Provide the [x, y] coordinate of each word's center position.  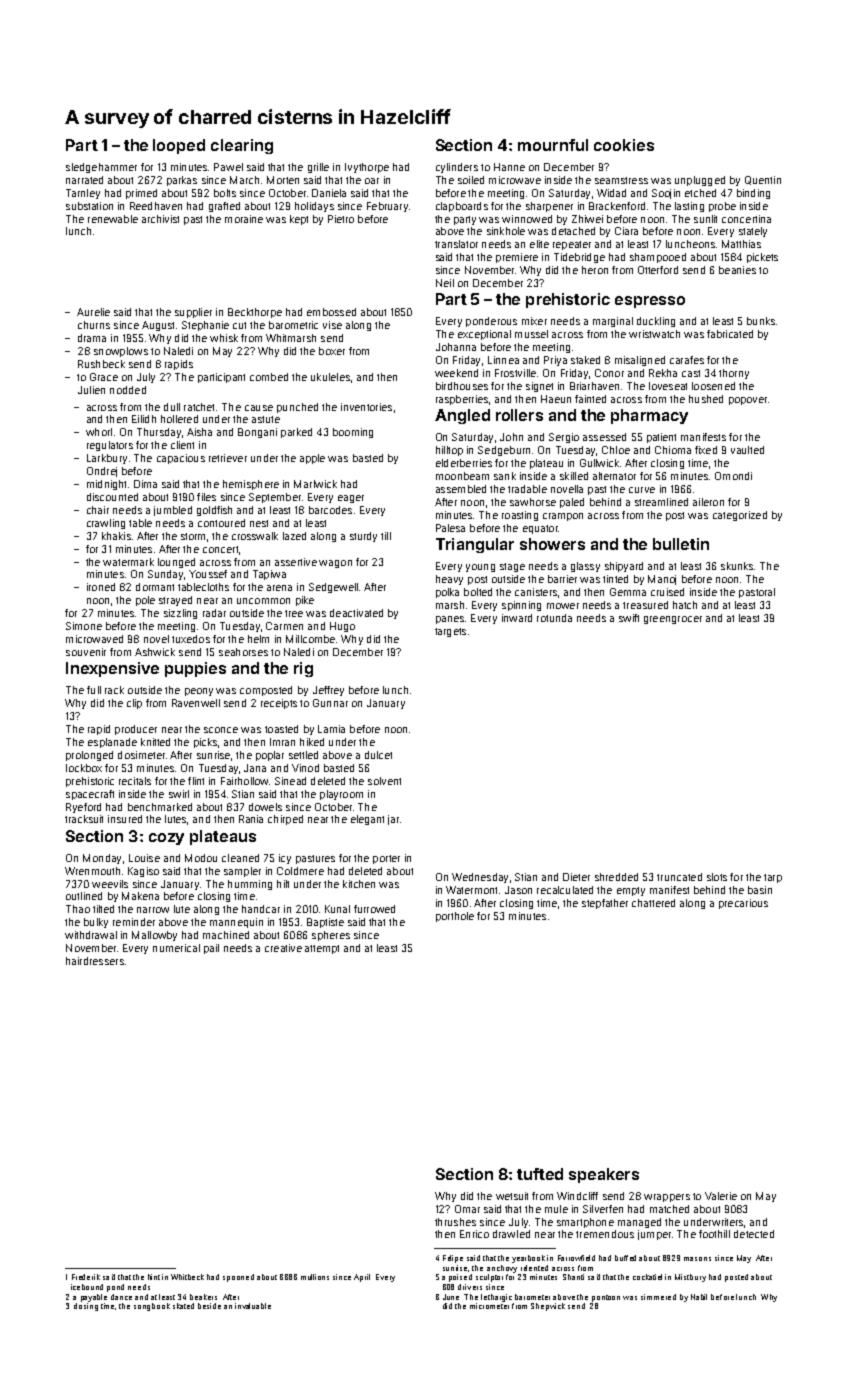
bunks [761, 321]
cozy [166, 839]
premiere [517, 258]
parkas [182, 181]
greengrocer [673, 620]
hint [154, 1277]
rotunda [554, 618]
